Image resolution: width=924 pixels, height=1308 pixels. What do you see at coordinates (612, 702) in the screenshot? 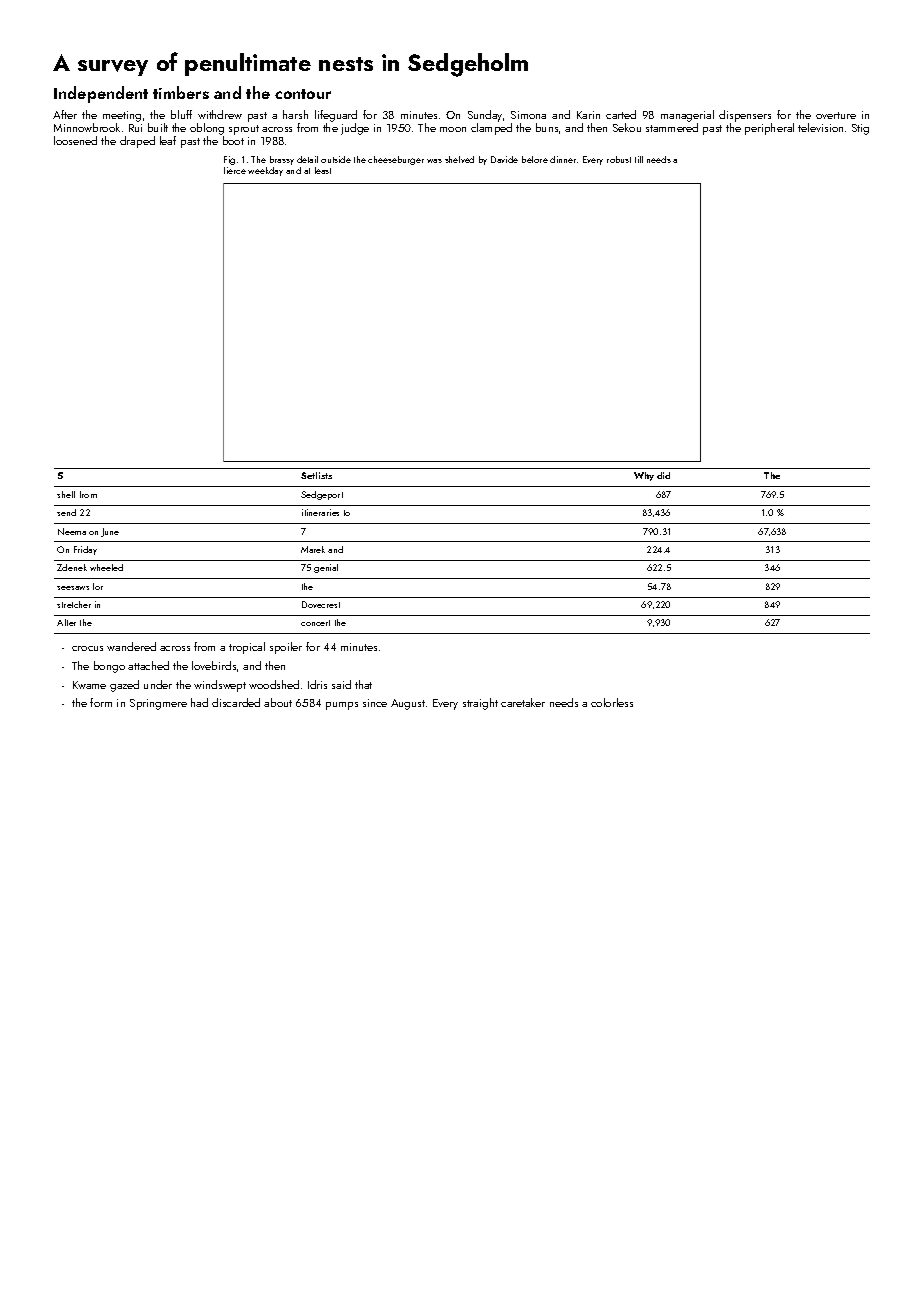
I see `colorless` at bounding box center [612, 702].
